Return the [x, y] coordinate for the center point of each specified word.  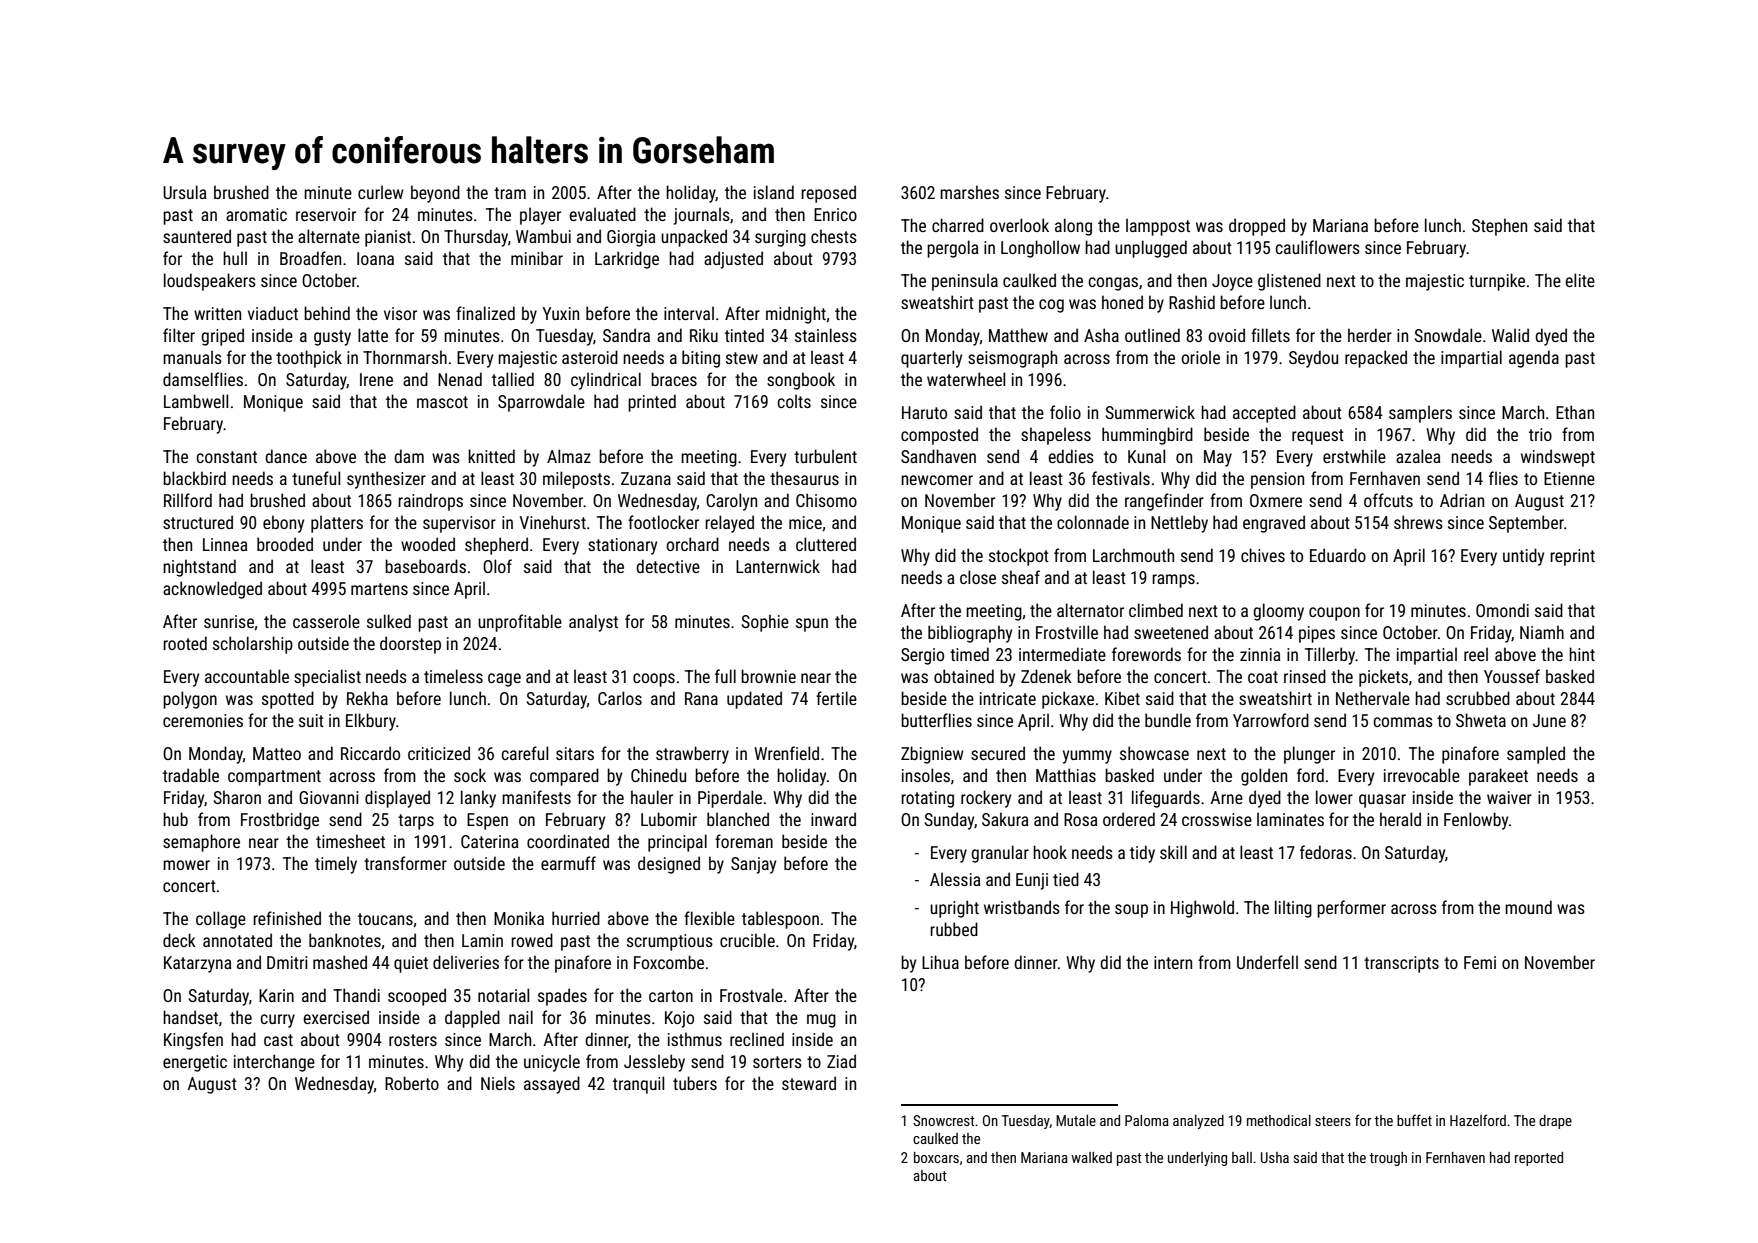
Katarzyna [197, 964]
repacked [1376, 359]
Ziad [841, 1061]
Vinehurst [553, 522]
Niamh [1542, 632]
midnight [796, 315]
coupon [1334, 614]
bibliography [970, 634]
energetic [195, 1063]
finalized [485, 313]
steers [1333, 1121]
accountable [247, 676]
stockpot [1019, 557]
